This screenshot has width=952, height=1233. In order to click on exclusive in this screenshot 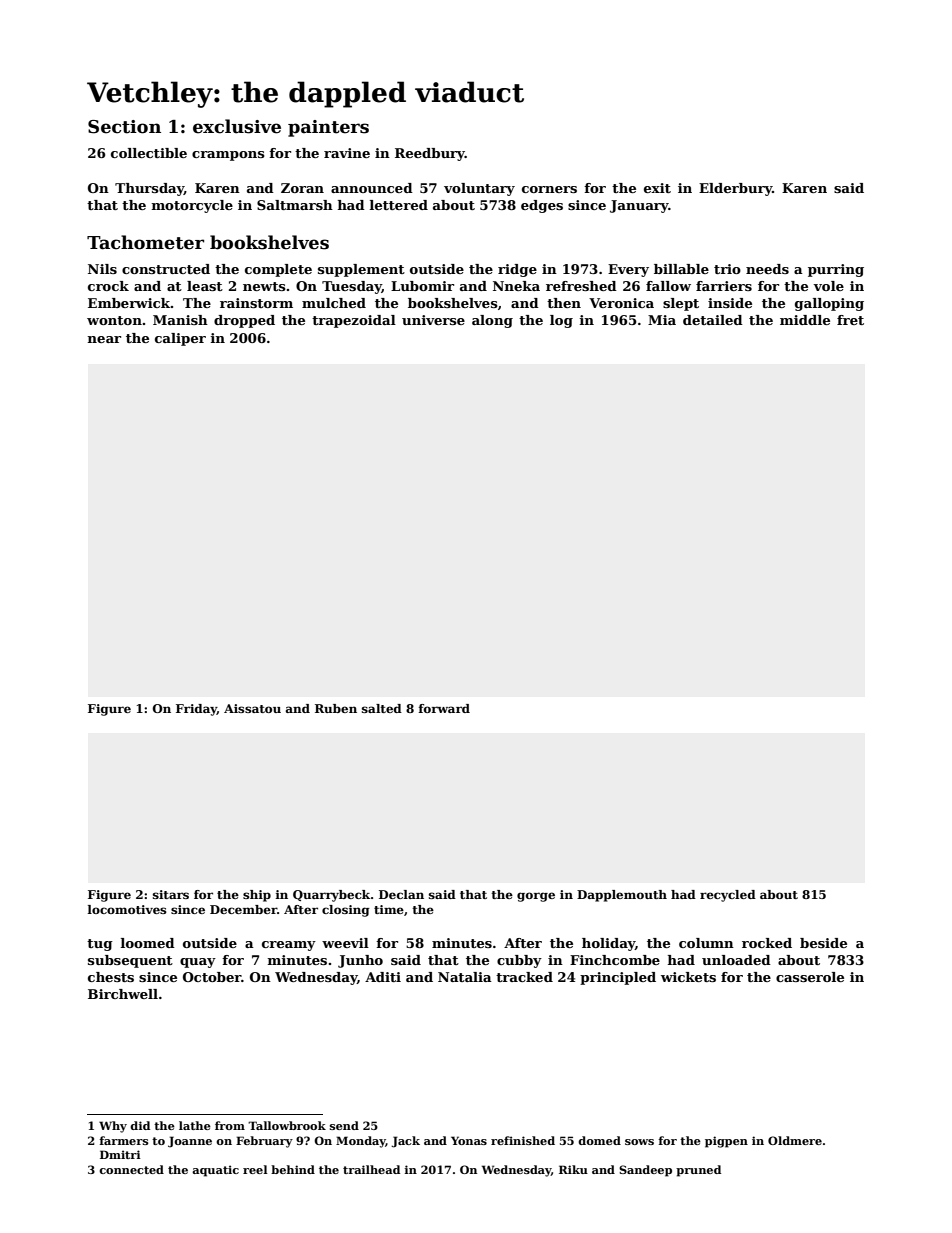, I will do `click(237, 126)`.
